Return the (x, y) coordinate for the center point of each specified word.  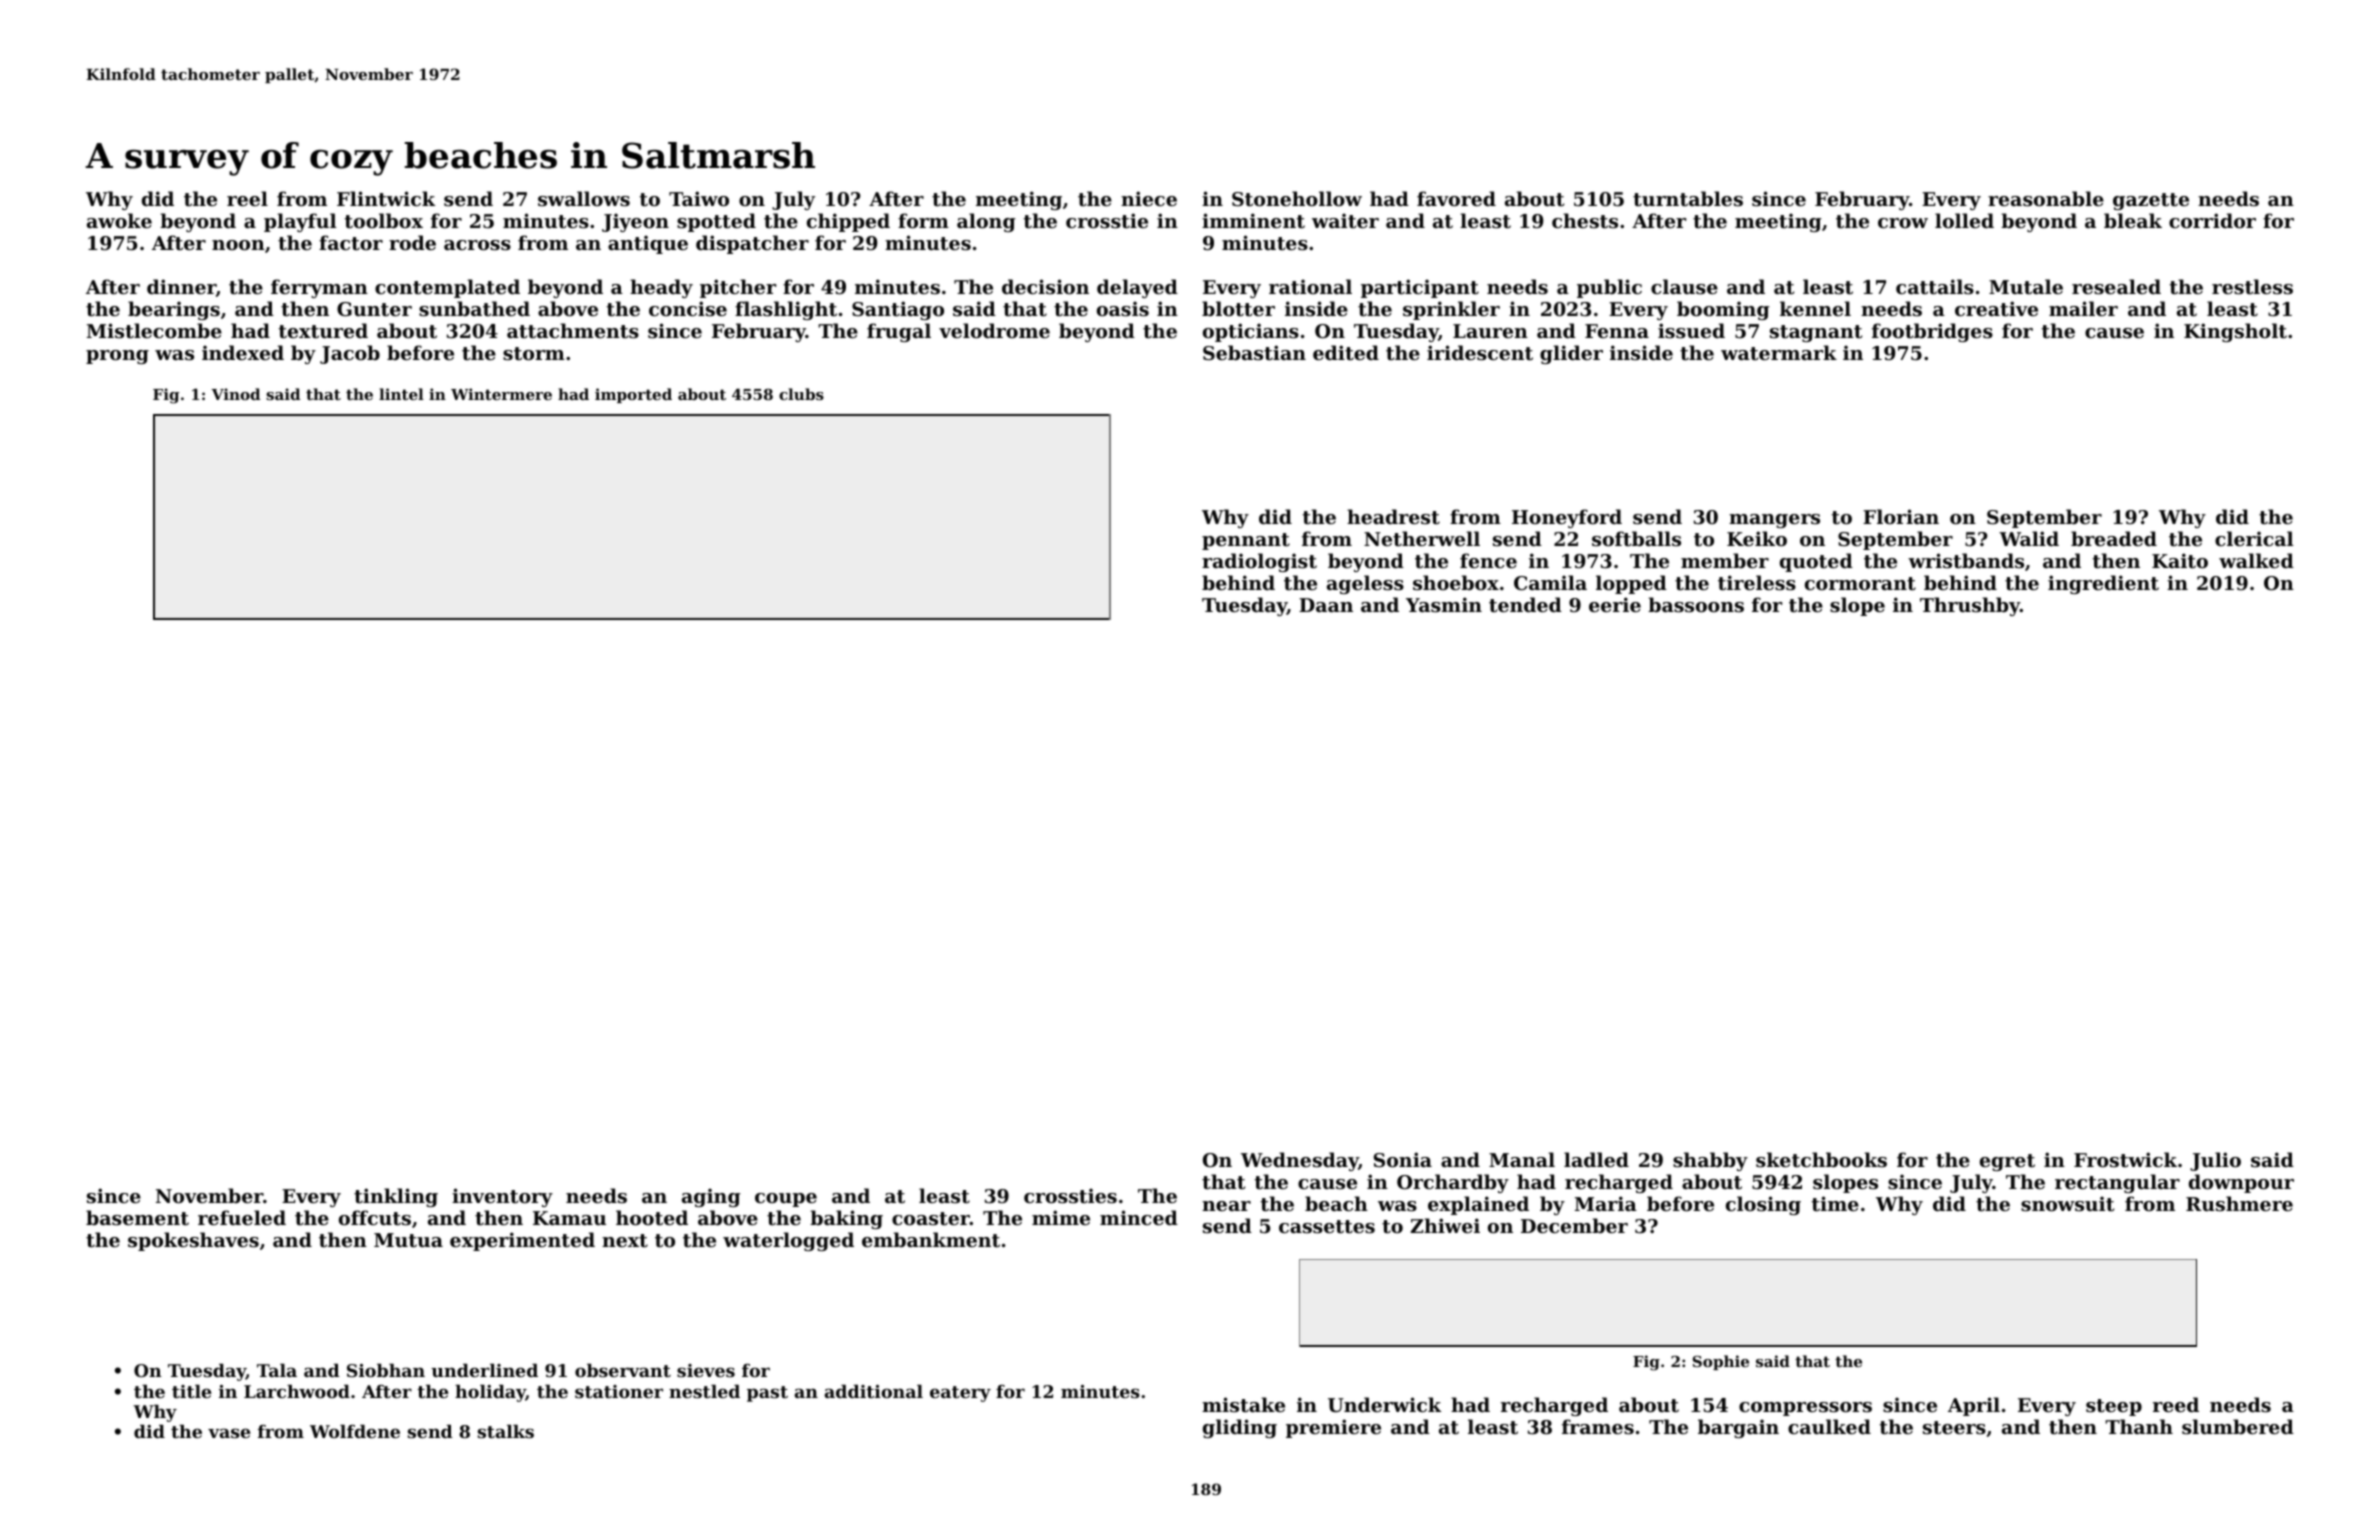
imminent (1253, 221)
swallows (584, 199)
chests (1585, 221)
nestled (704, 1391)
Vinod (235, 394)
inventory (502, 1197)
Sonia (1403, 1160)
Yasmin (1444, 605)
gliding (1240, 1428)
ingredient (2103, 584)
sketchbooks (1821, 1160)
